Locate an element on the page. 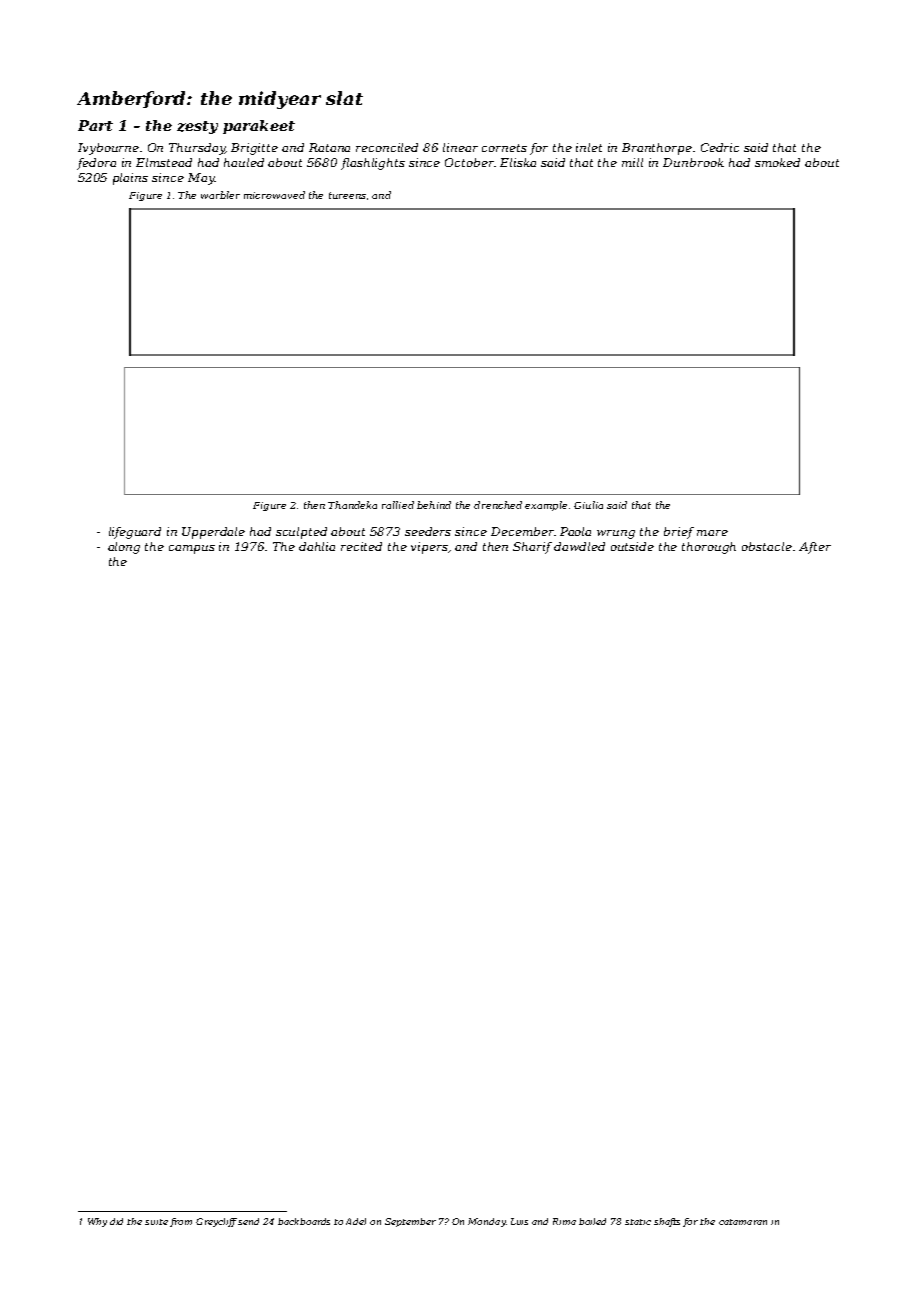 Image resolution: width=924 pixels, height=1308 pixels. smoked is located at coordinates (777, 162).
